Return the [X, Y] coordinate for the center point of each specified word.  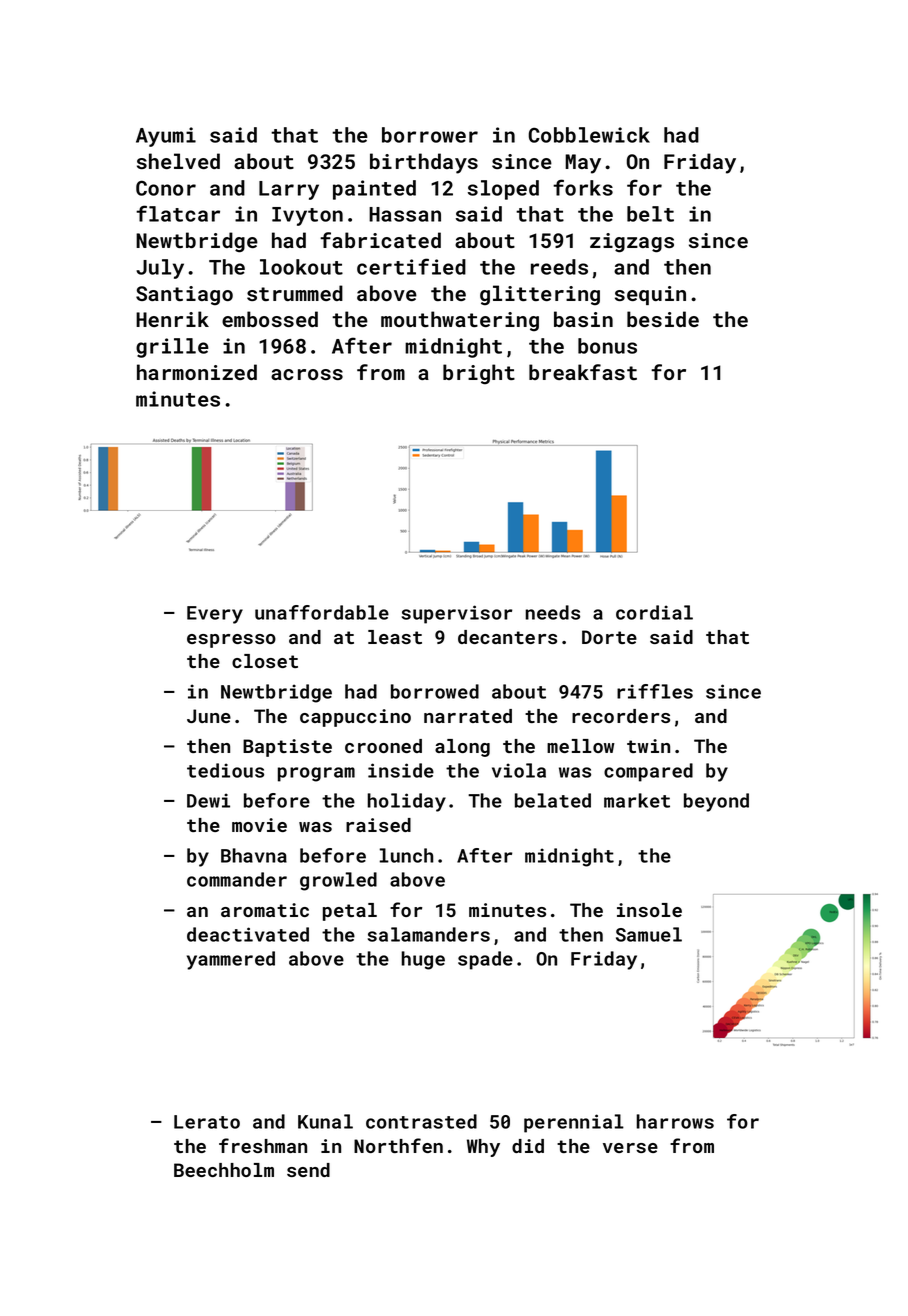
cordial [654, 612]
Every [215, 615]
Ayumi [166, 137]
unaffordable [322, 612]
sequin [650, 295]
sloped [503, 190]
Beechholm [224, 1170]
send [308, 1170]
